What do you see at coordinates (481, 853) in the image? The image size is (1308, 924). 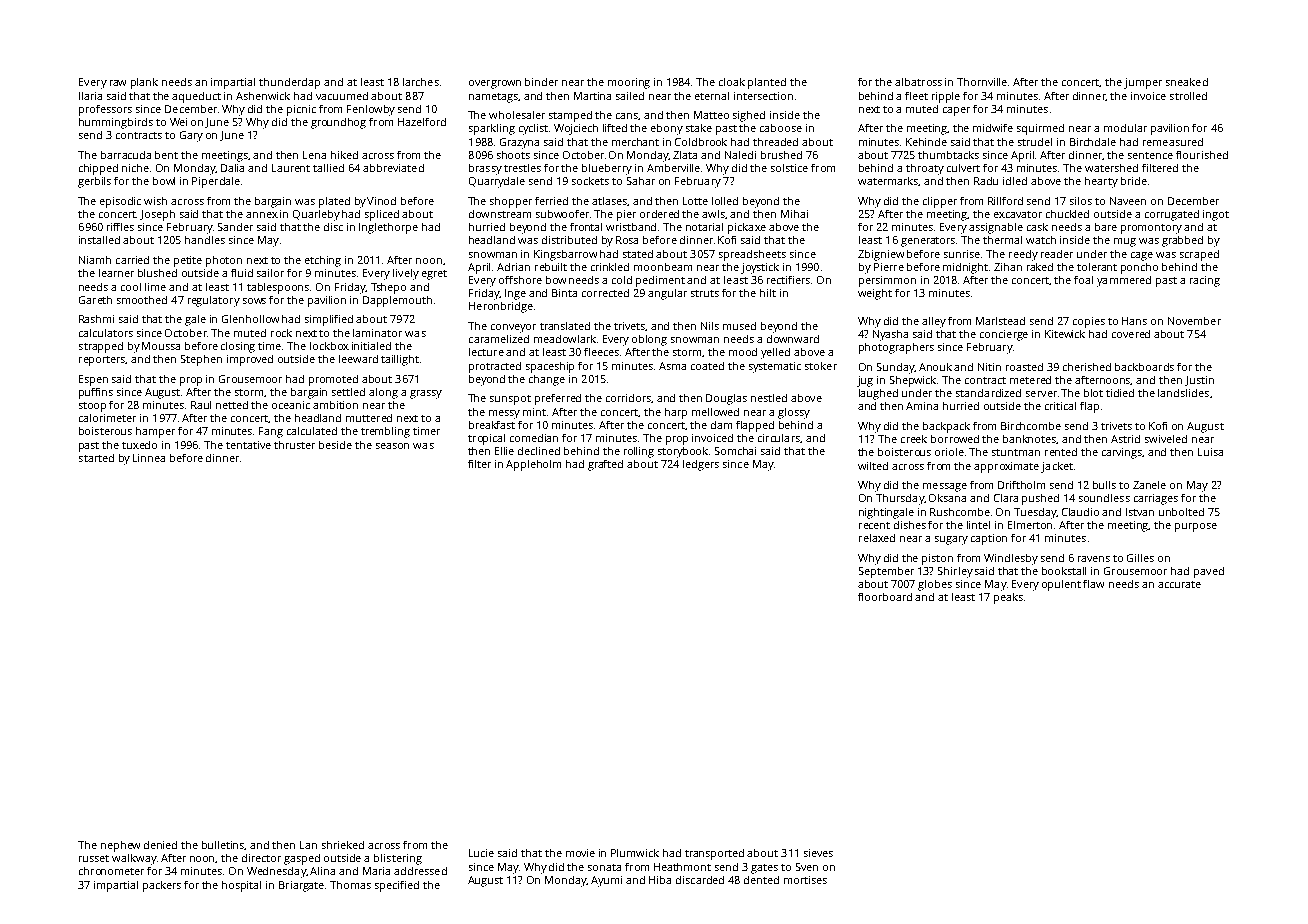 I see `Lucie` at bounding box center [481, 853].
